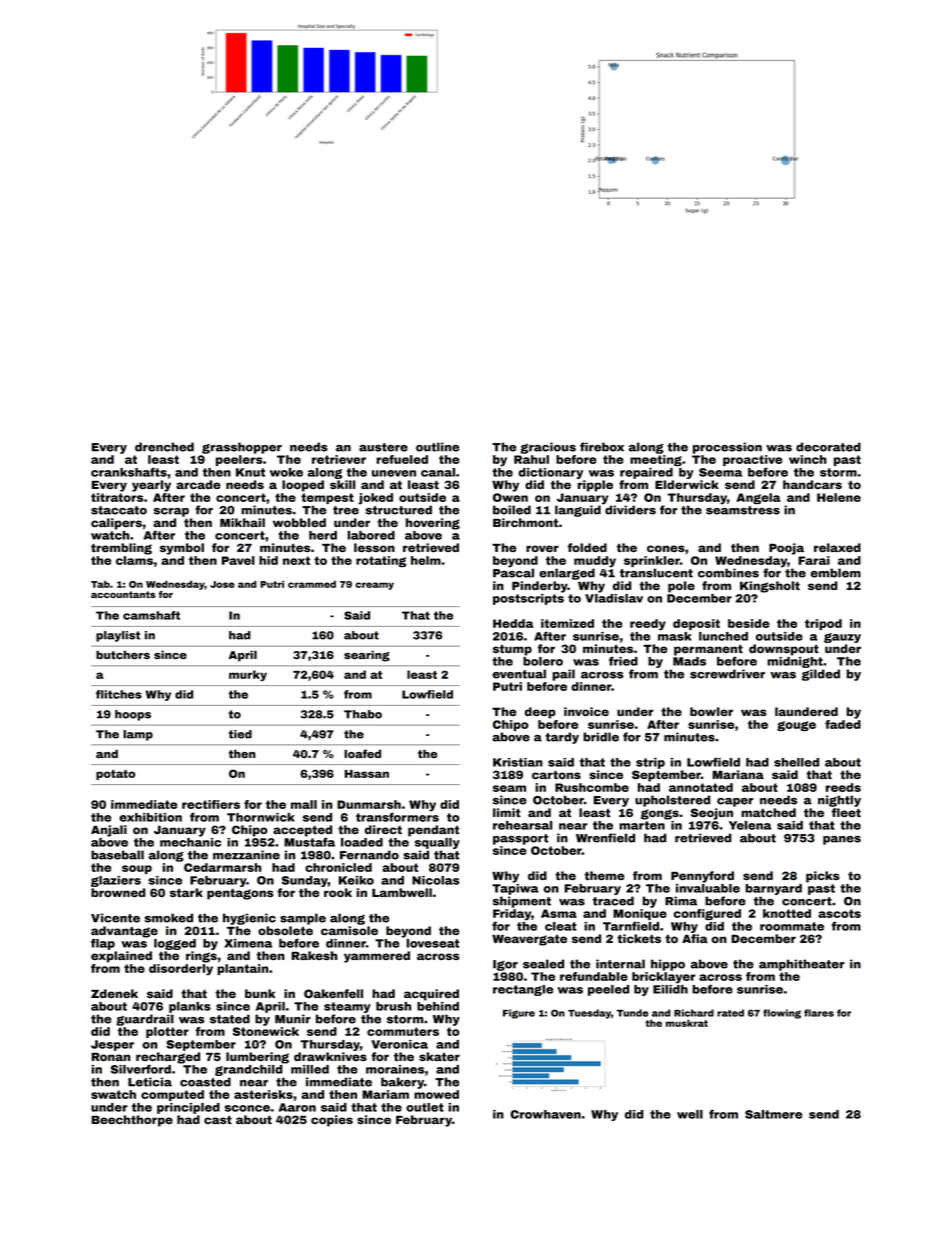  What do you see at coordinates (528, 599) in the image?
I see `postscripts` at bounding box center [528, 599].
